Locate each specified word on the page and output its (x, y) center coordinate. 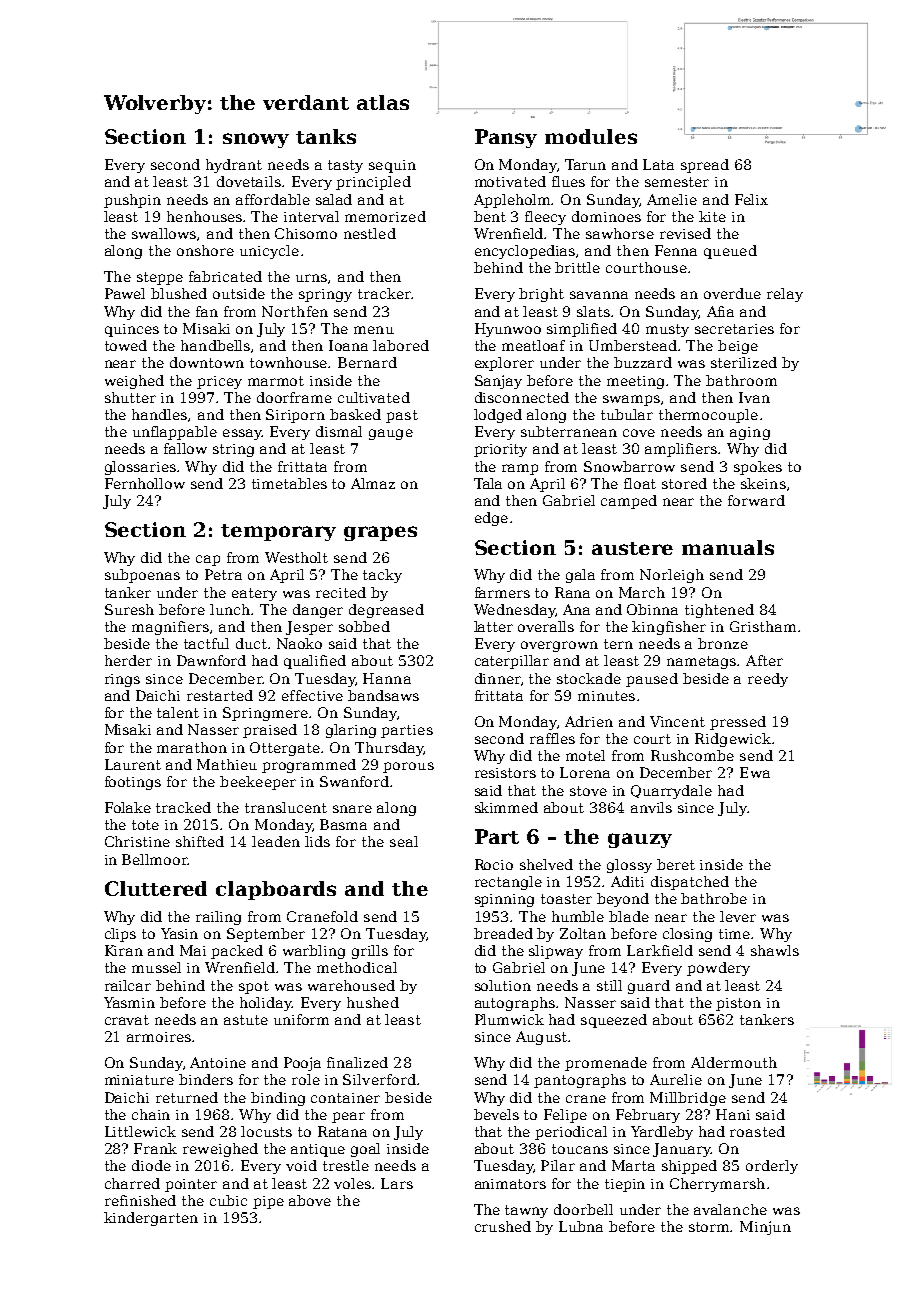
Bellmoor (155, 859)
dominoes (606, 216)
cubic (228, 1200)
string (233, 450)
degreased (386, 611)
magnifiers (170, 628)
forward (756, 500)
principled (373, 183)
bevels (496, 1114)
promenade (606, 1064)
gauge (391, 434)
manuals (728, 547)
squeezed (614, 1021)
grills (370, 952)
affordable (273, 199)
